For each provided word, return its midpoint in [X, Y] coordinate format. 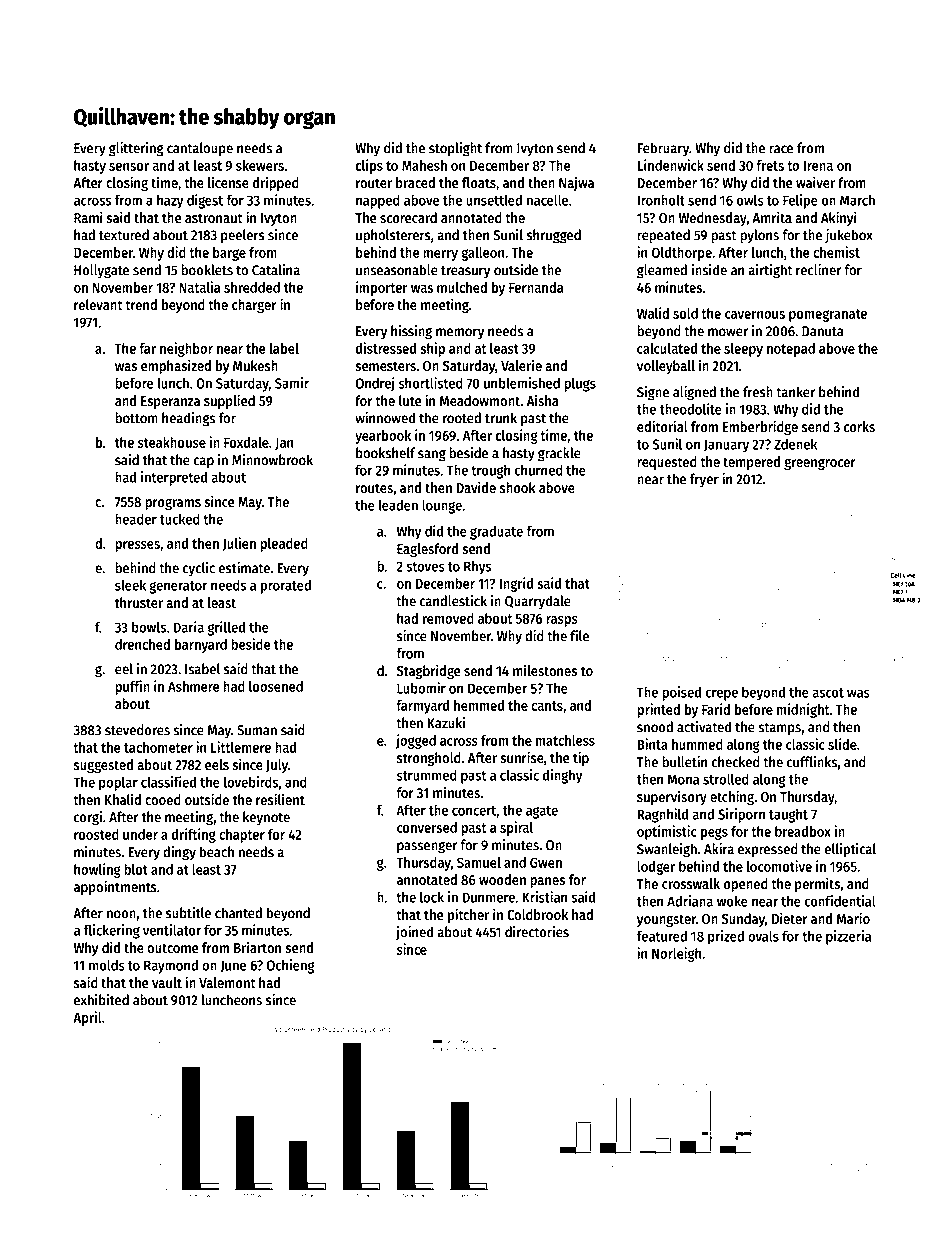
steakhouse [172, 442]
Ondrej [375, 384]
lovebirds [251, 782]
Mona [683, 779]
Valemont [227, 982]
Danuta [823, 331]
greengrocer [820, 464]
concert [474, 811]
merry [440, 255]
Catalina [276, 270]
